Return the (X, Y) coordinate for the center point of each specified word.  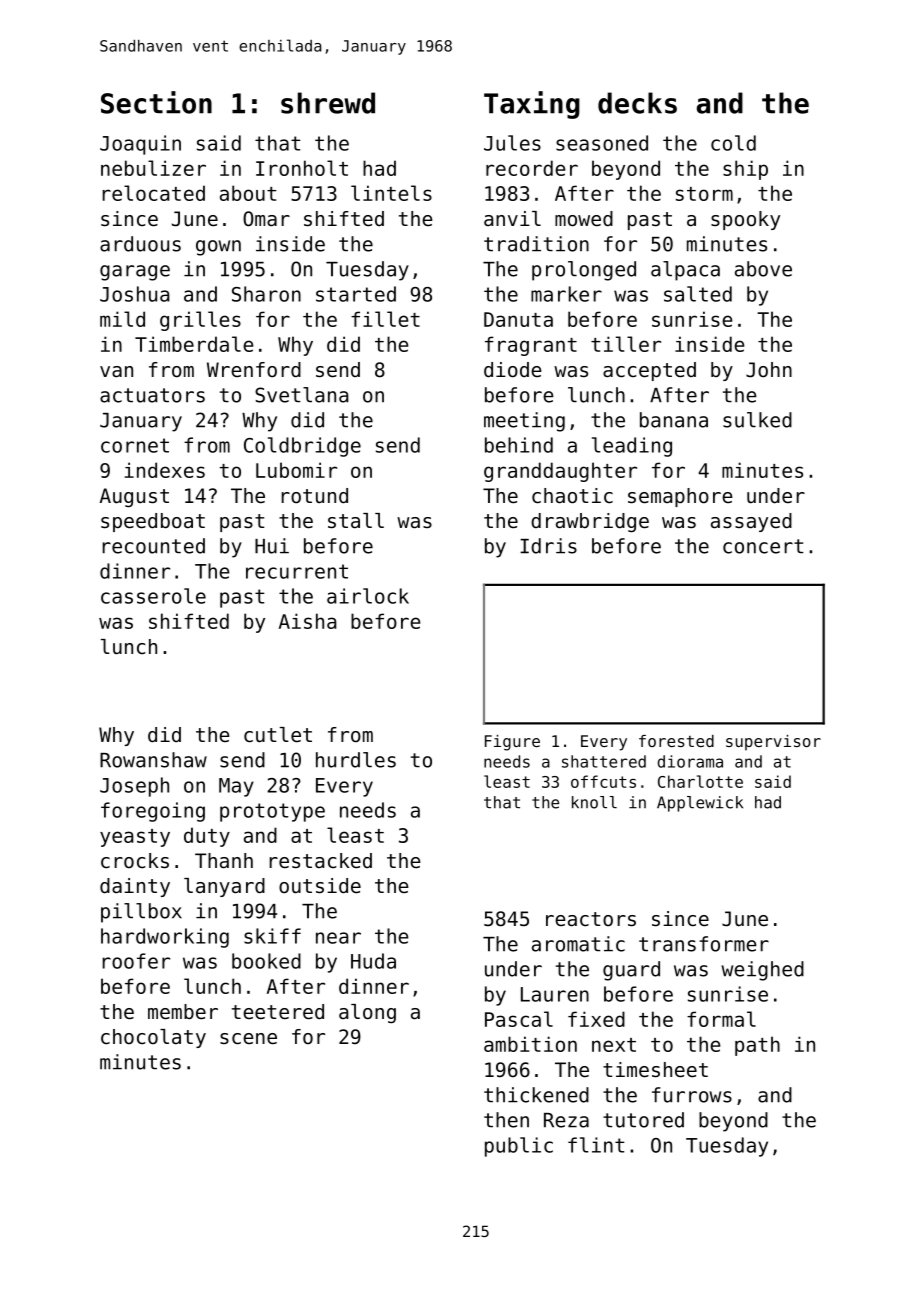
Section (156, 102)
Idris (548, 546)
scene (248, 1039)
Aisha (308, 621)
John (769, 370)
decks (637, 103)
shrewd (328, 103)
